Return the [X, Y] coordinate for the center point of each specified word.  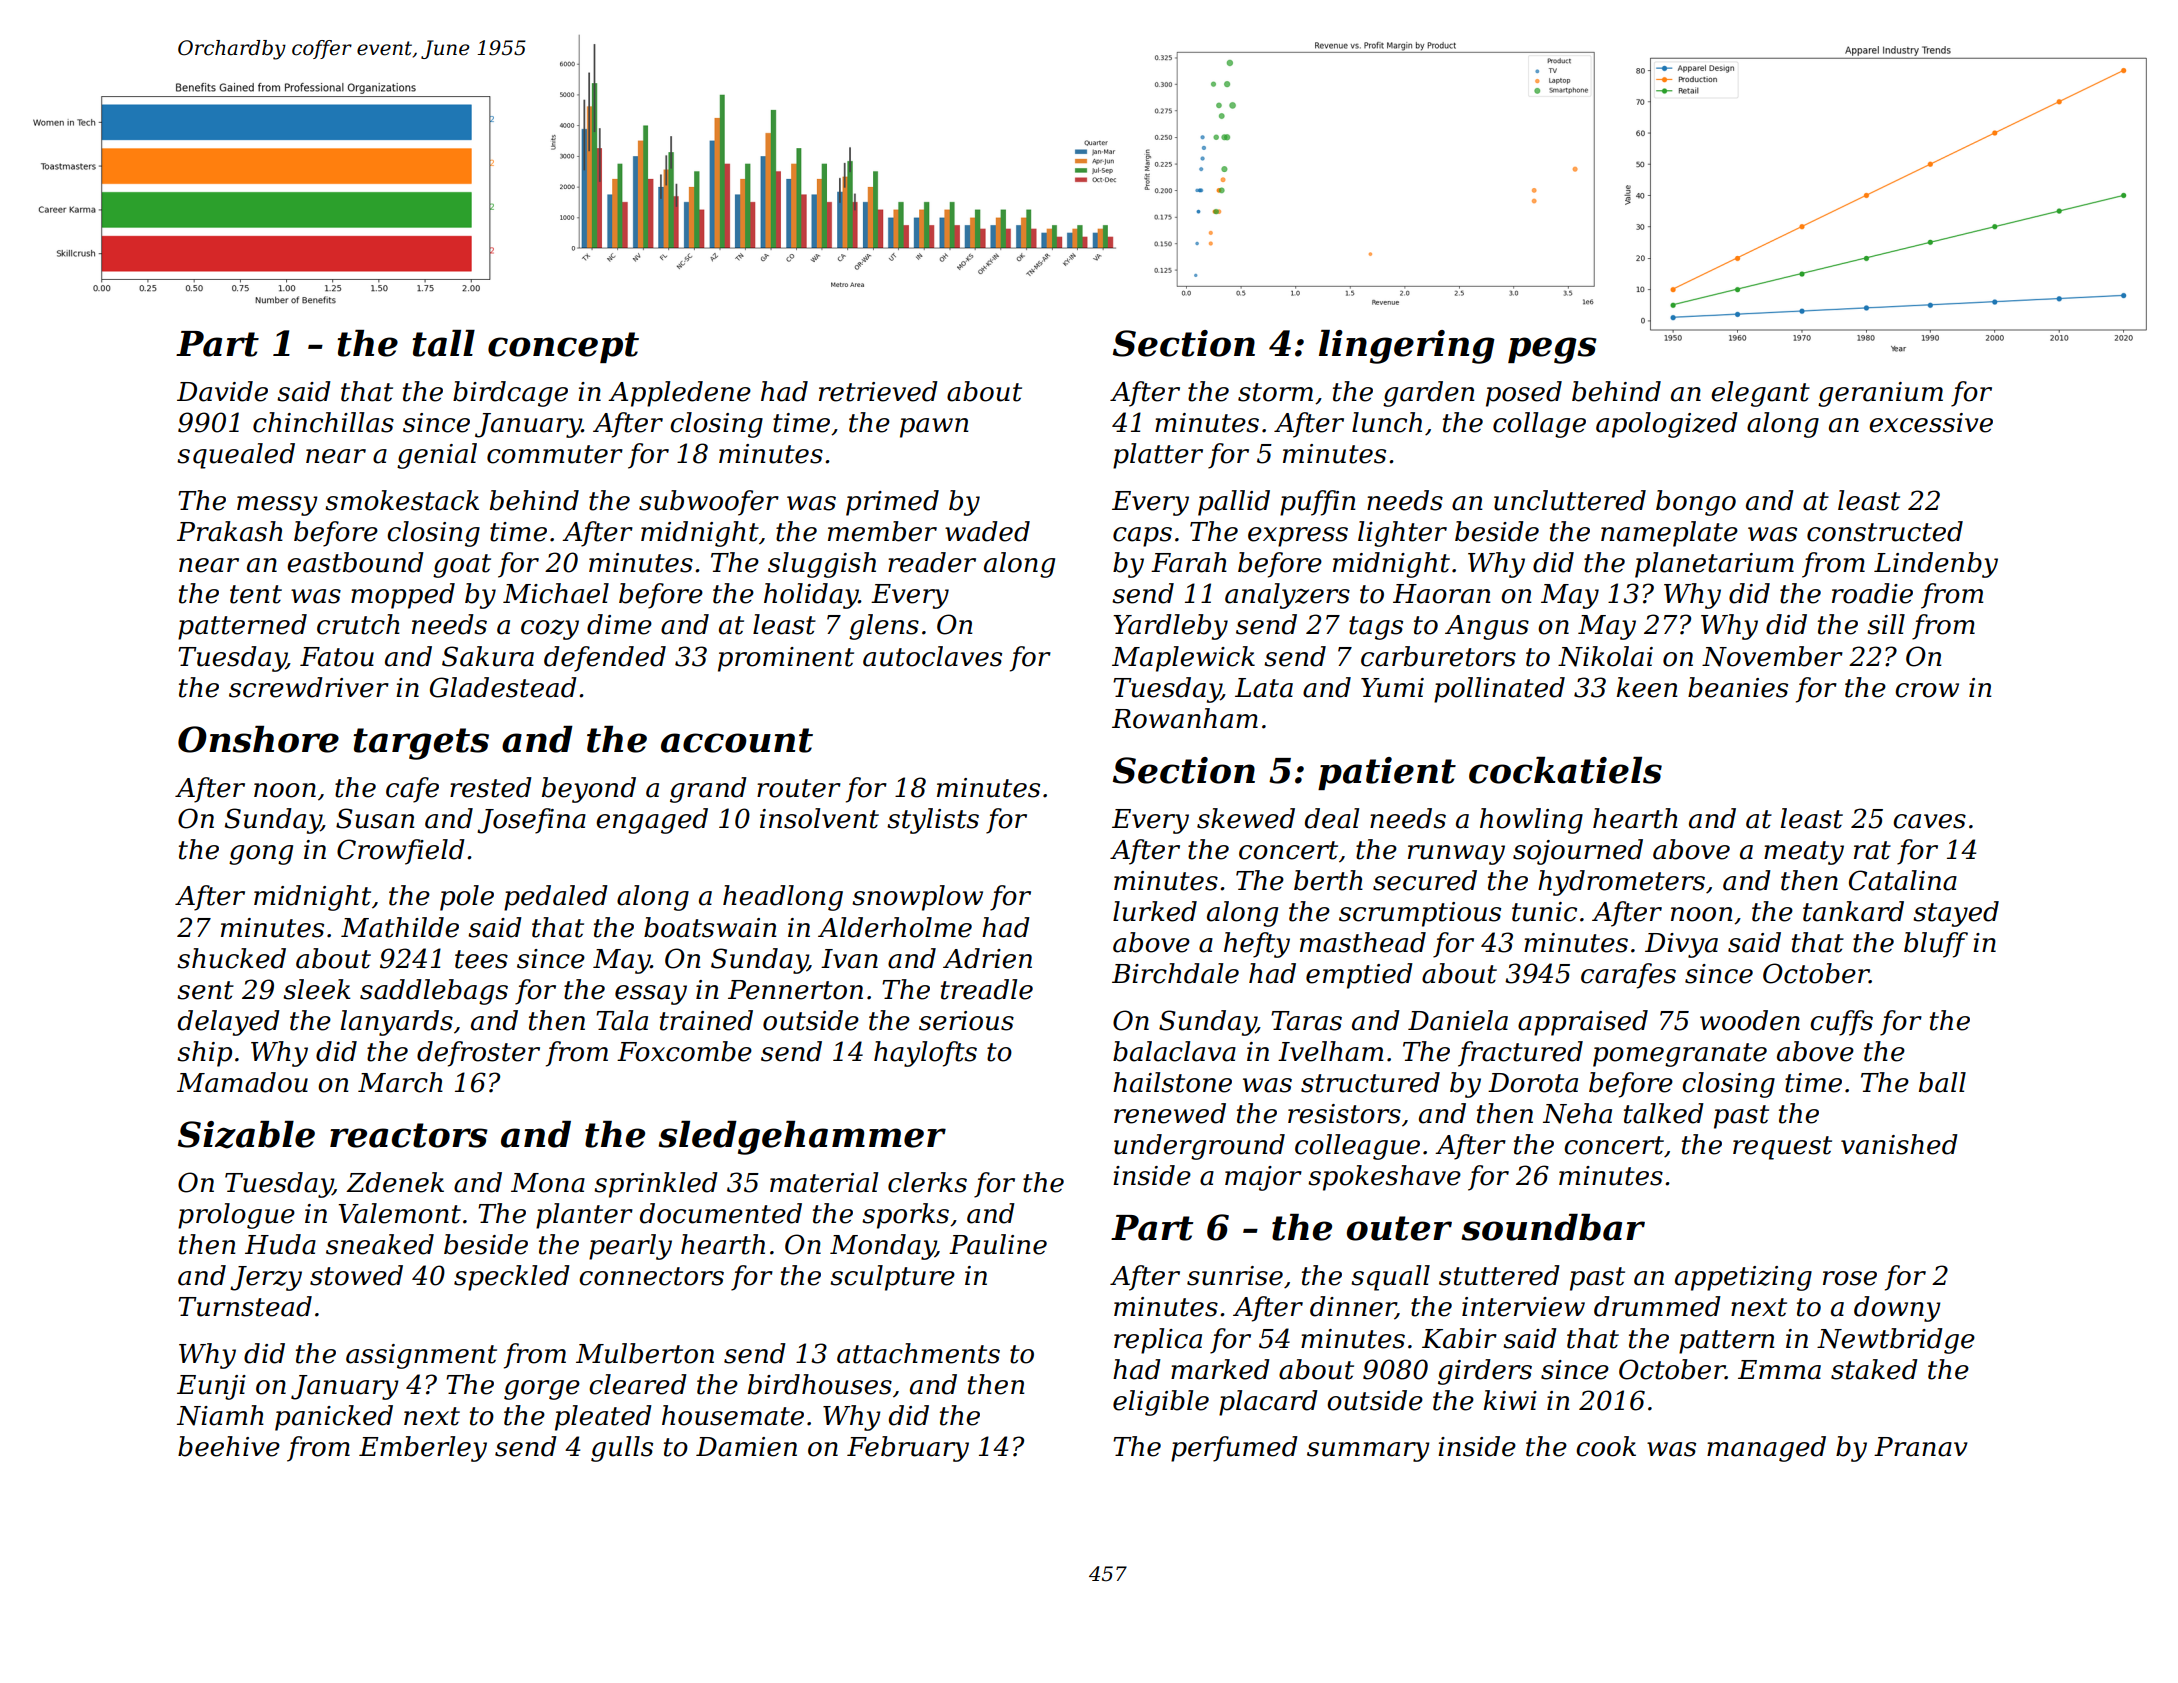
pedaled [556, 898]
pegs [1552, 350]
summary [1368, 1452]
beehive [229, 1446]
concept [563, 347]
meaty [1804, 853]
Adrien [987, 958]
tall [443, 343]
